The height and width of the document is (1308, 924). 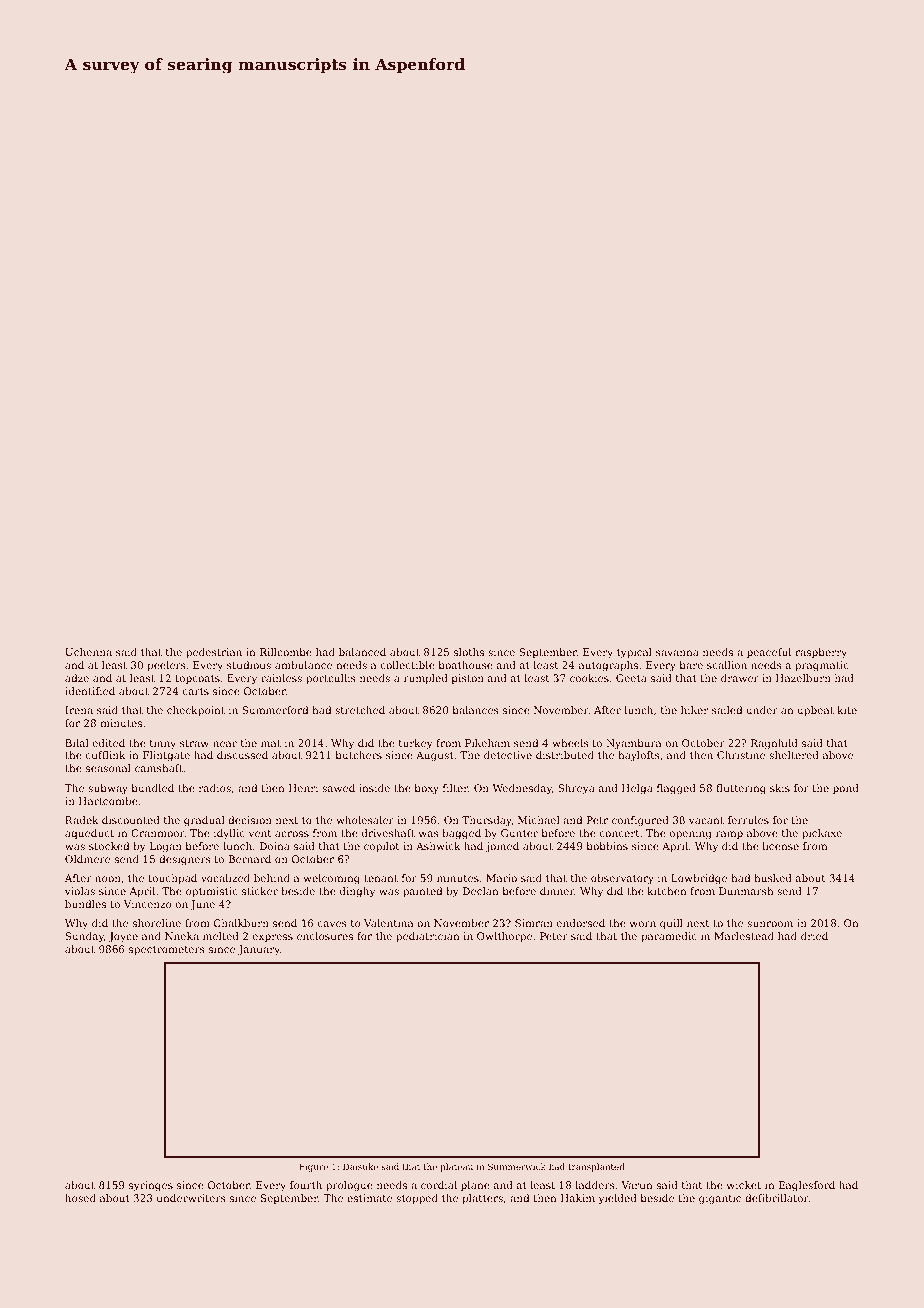 I want to click on hosed, so click(x=80, y=1198).
